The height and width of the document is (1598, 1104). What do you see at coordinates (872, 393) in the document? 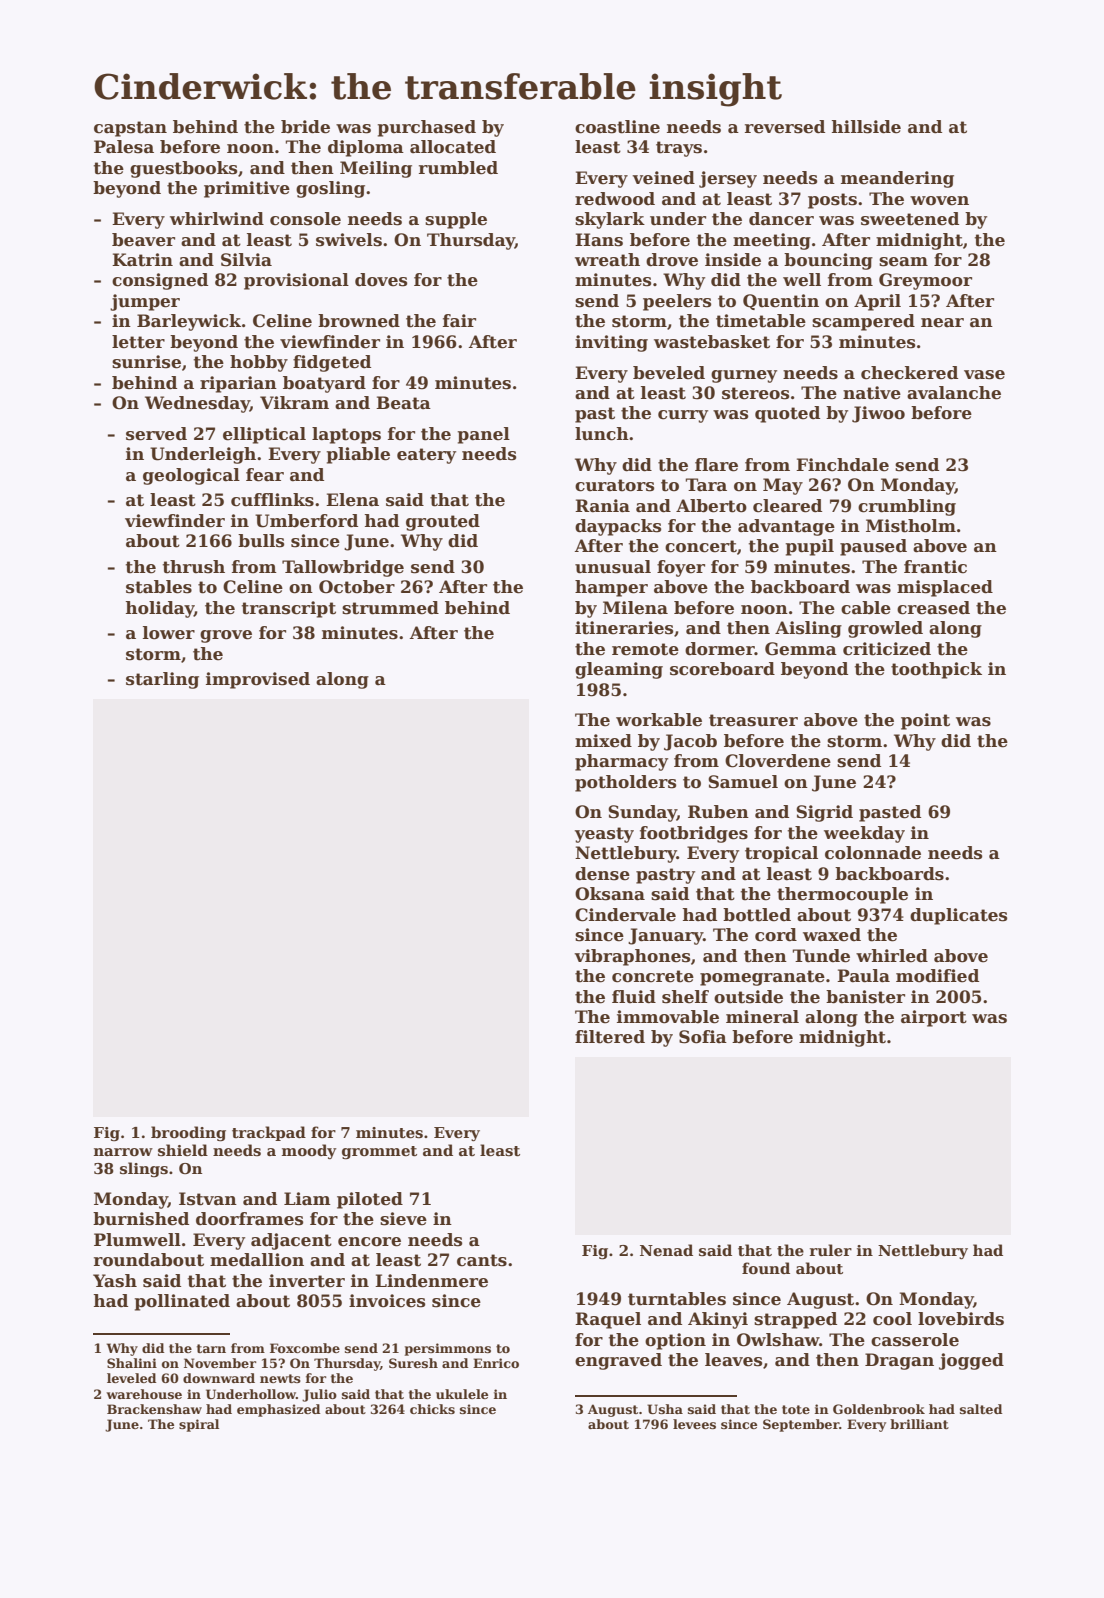
I see `native` at bounding box center [872, 393].
